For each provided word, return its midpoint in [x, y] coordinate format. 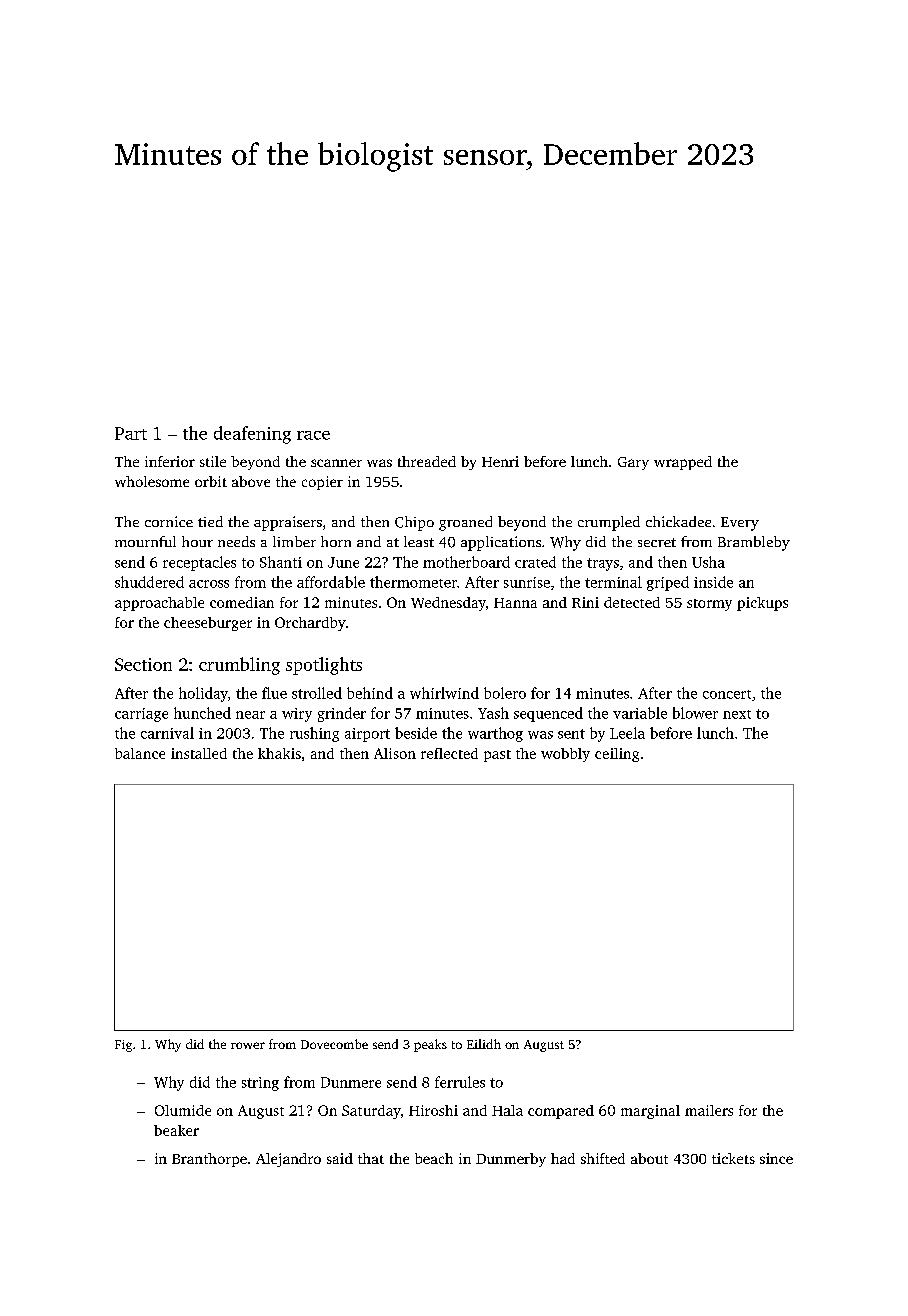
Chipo [414, 523]
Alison [395, 753]
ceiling [617, 755]
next [737, 714]
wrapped [683, 463]
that [371, 1158]
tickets [733, 1158]
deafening [252, 435]
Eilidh [484, 1044]
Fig [123, 1046]
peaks [430, 1045]
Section [143, 664]
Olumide [183, 1110]
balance [140, 753]
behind [370, 693]
